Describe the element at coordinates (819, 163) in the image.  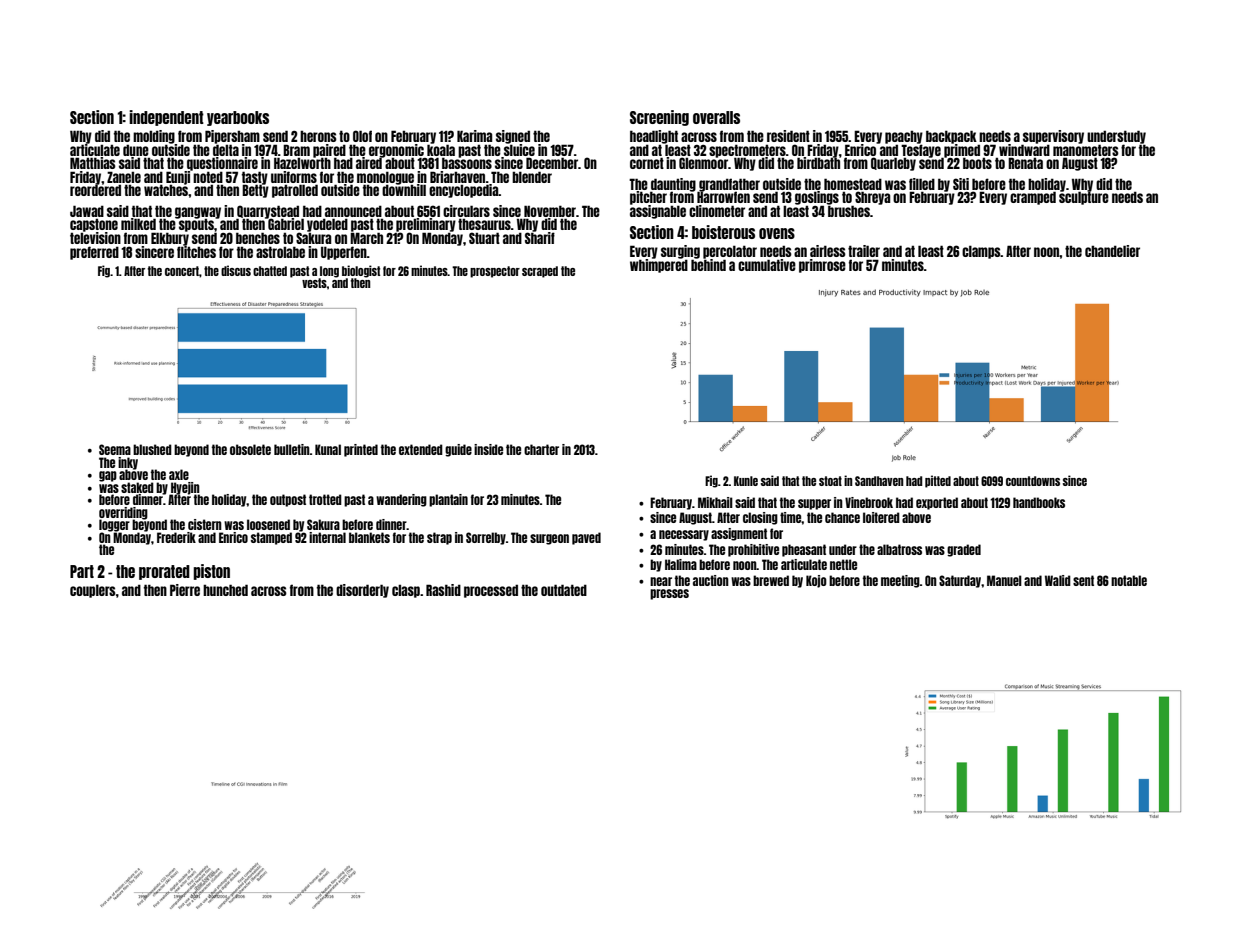
I see `birdbath` at that location.
